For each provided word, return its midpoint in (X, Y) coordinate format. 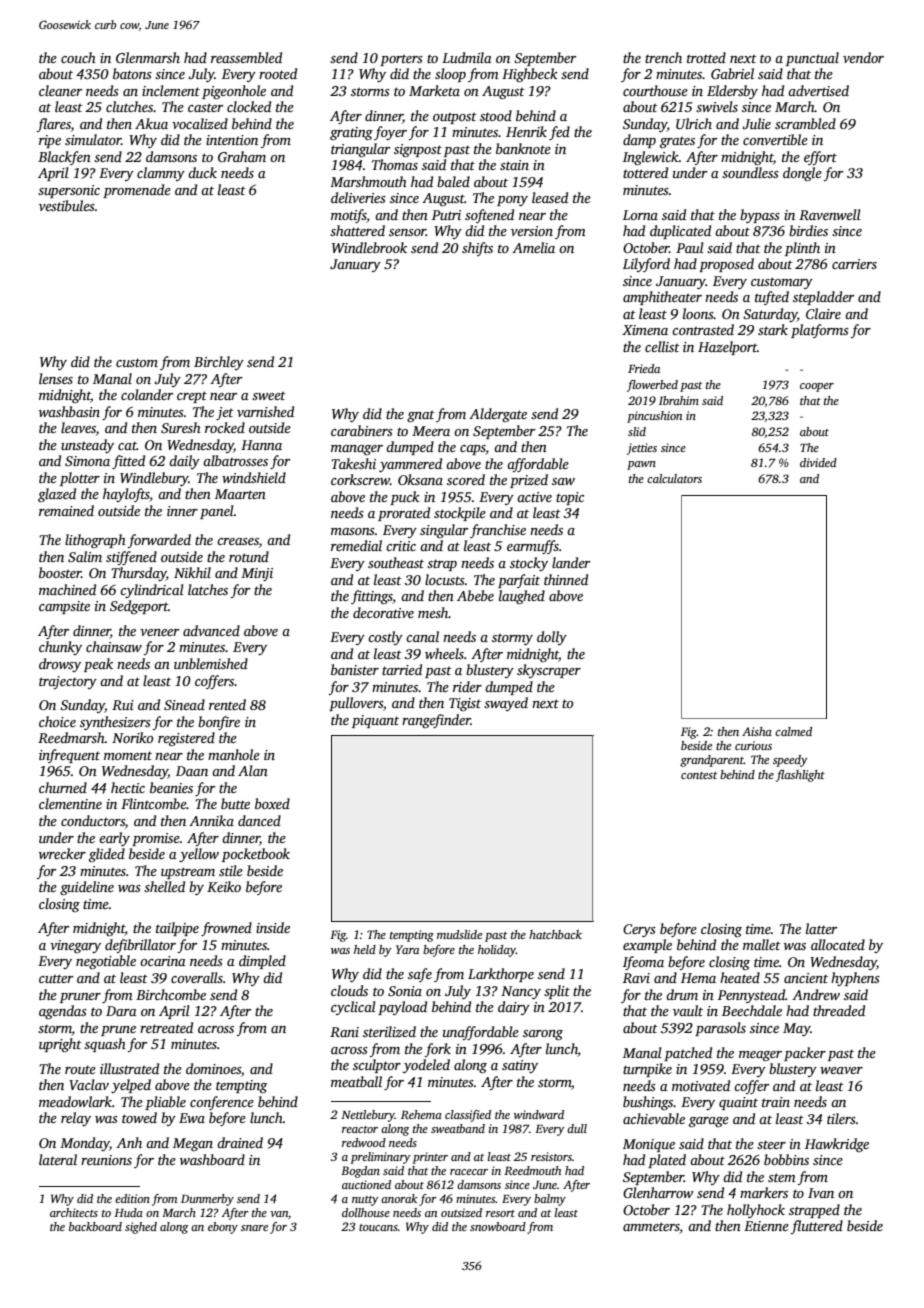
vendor (863, 57)
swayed (506, 704)
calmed (793, 731)
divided (818, 462)
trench (663, 57)
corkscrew (360, 479)
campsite (64, 607)
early (114, 839)
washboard (212, 1159)
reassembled (246, 57)
